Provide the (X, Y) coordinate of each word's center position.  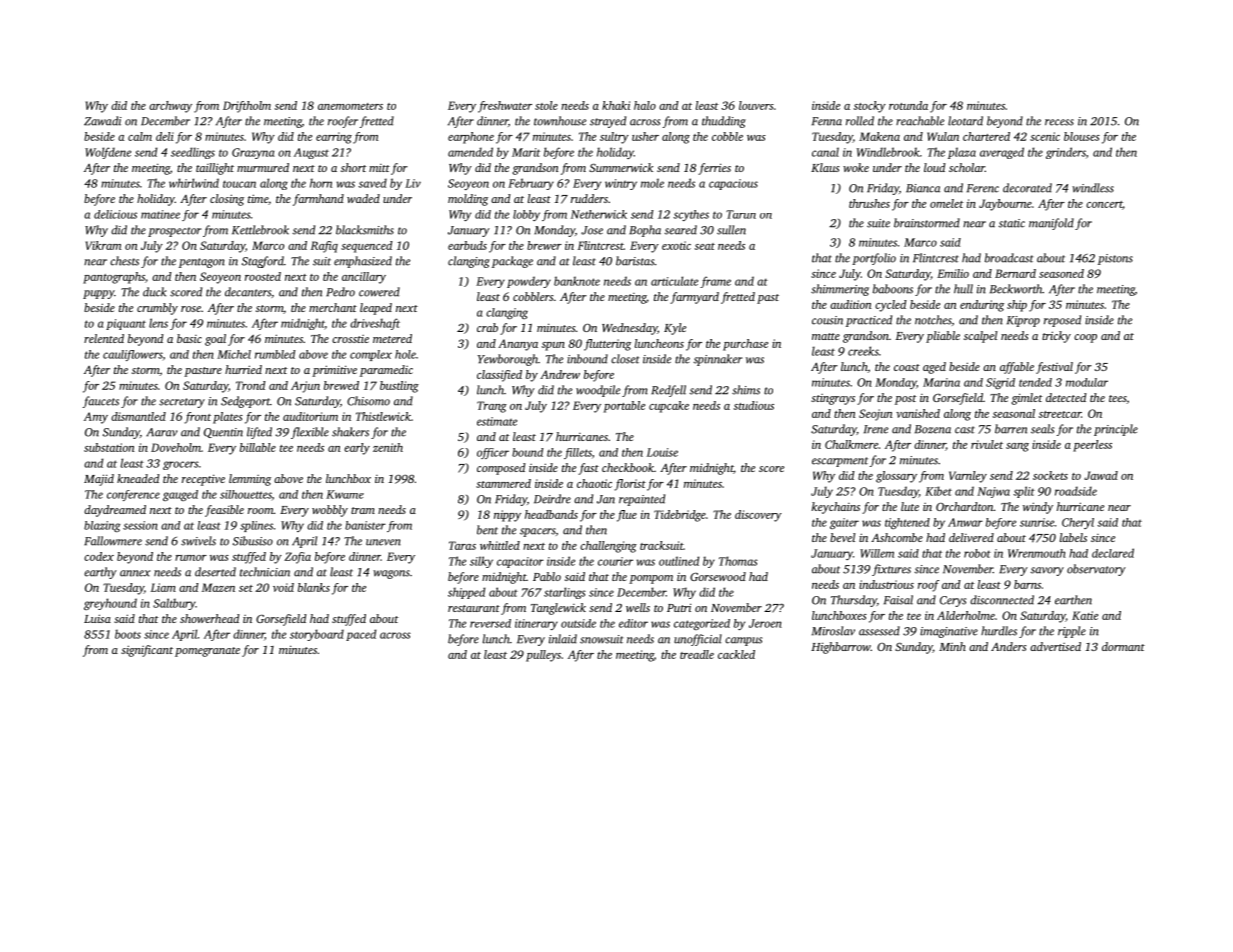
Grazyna (253, 153)
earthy (100, 573)
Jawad (1101, 475)
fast (588, 469)
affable (1017, 368)
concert (1104, 205)
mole (652, 183)
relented (104, 338)
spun (553, 346)
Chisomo (368, 401)
